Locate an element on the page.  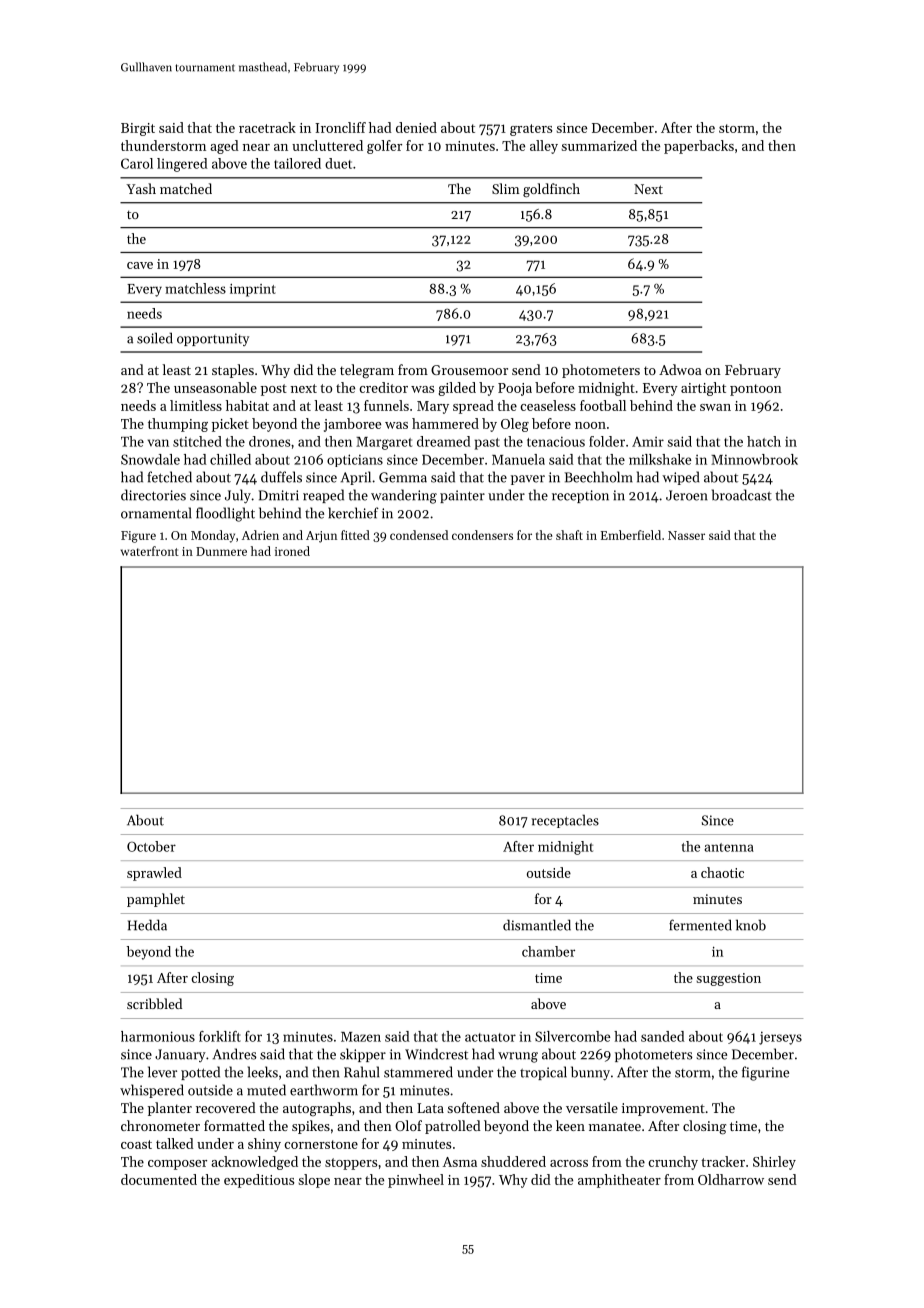
graters is located at coordinates (531, 130).
